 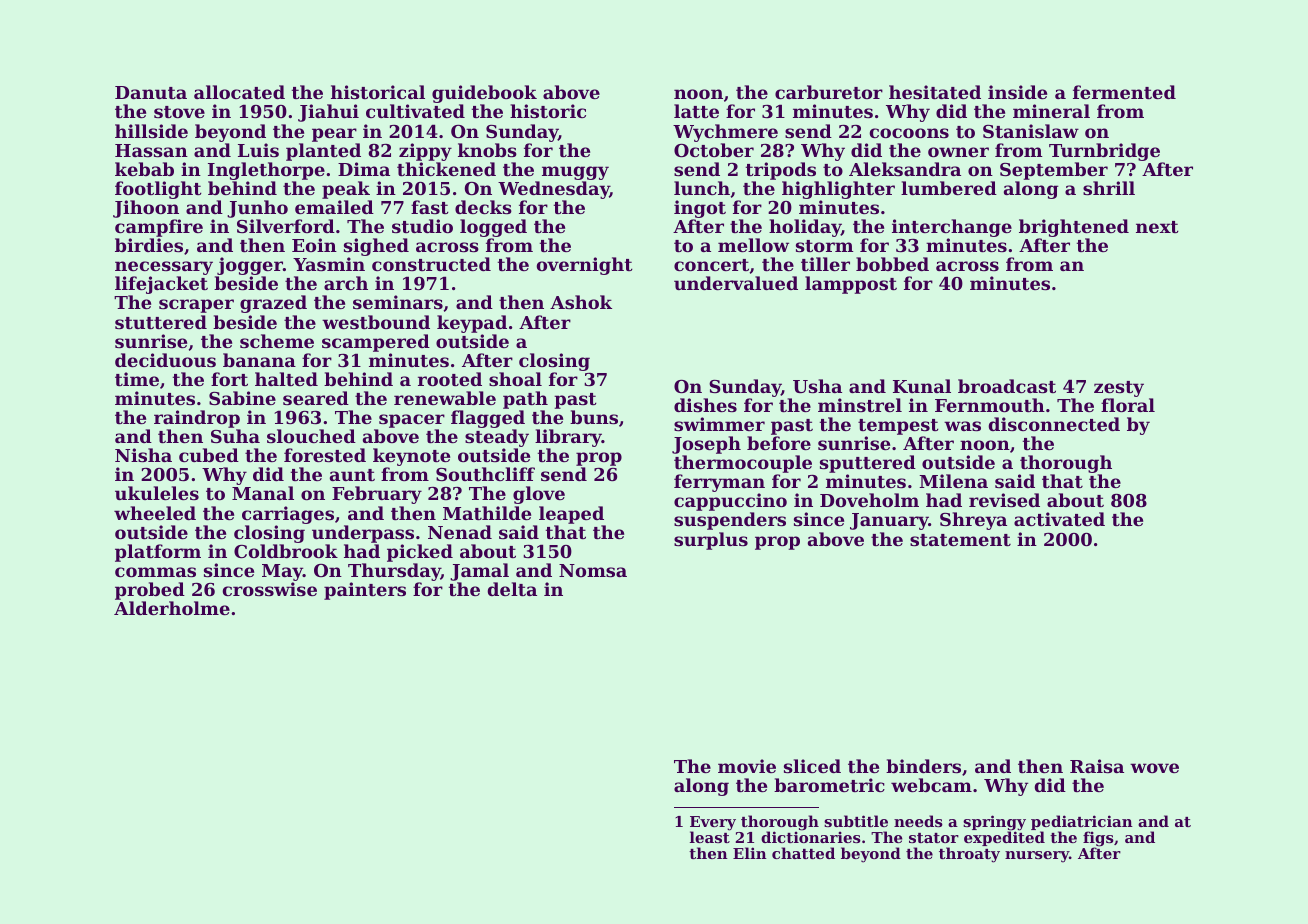 I want to click on Alderholme, so click(x=172, y=608).
